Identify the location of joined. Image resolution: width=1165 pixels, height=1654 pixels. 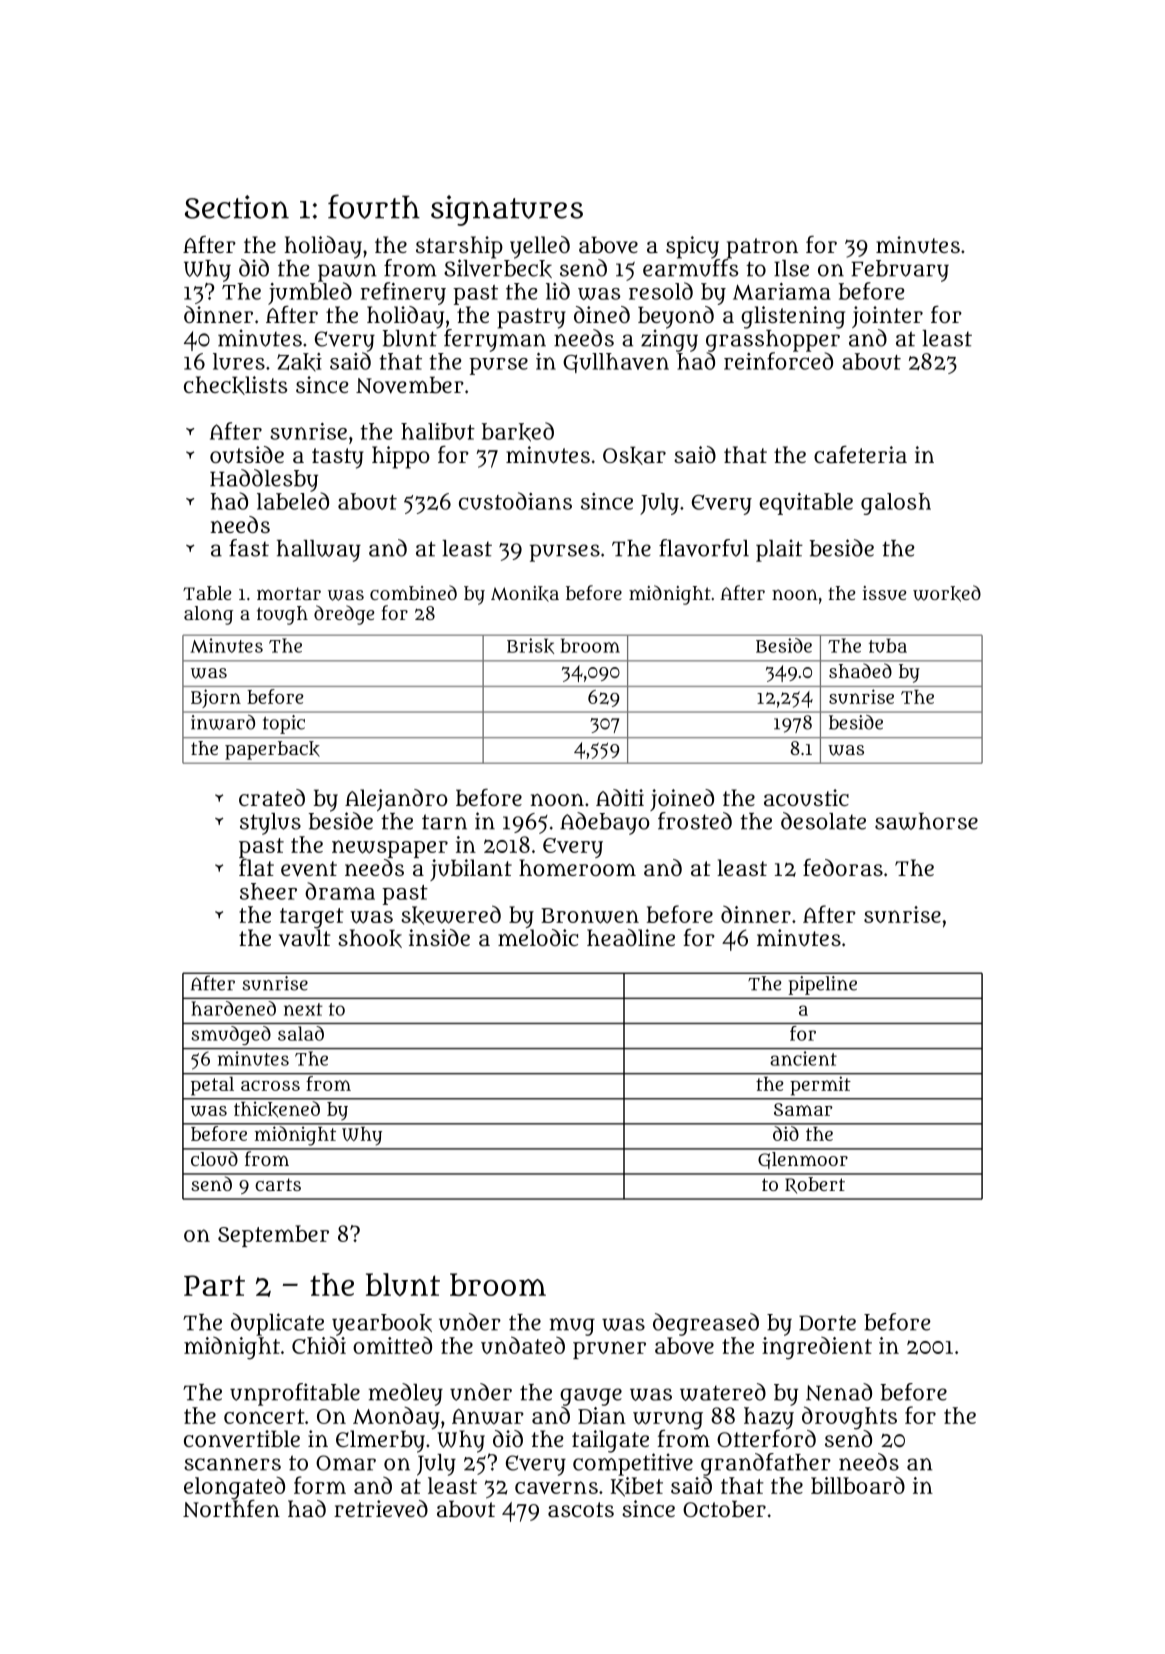
(682, 800).
